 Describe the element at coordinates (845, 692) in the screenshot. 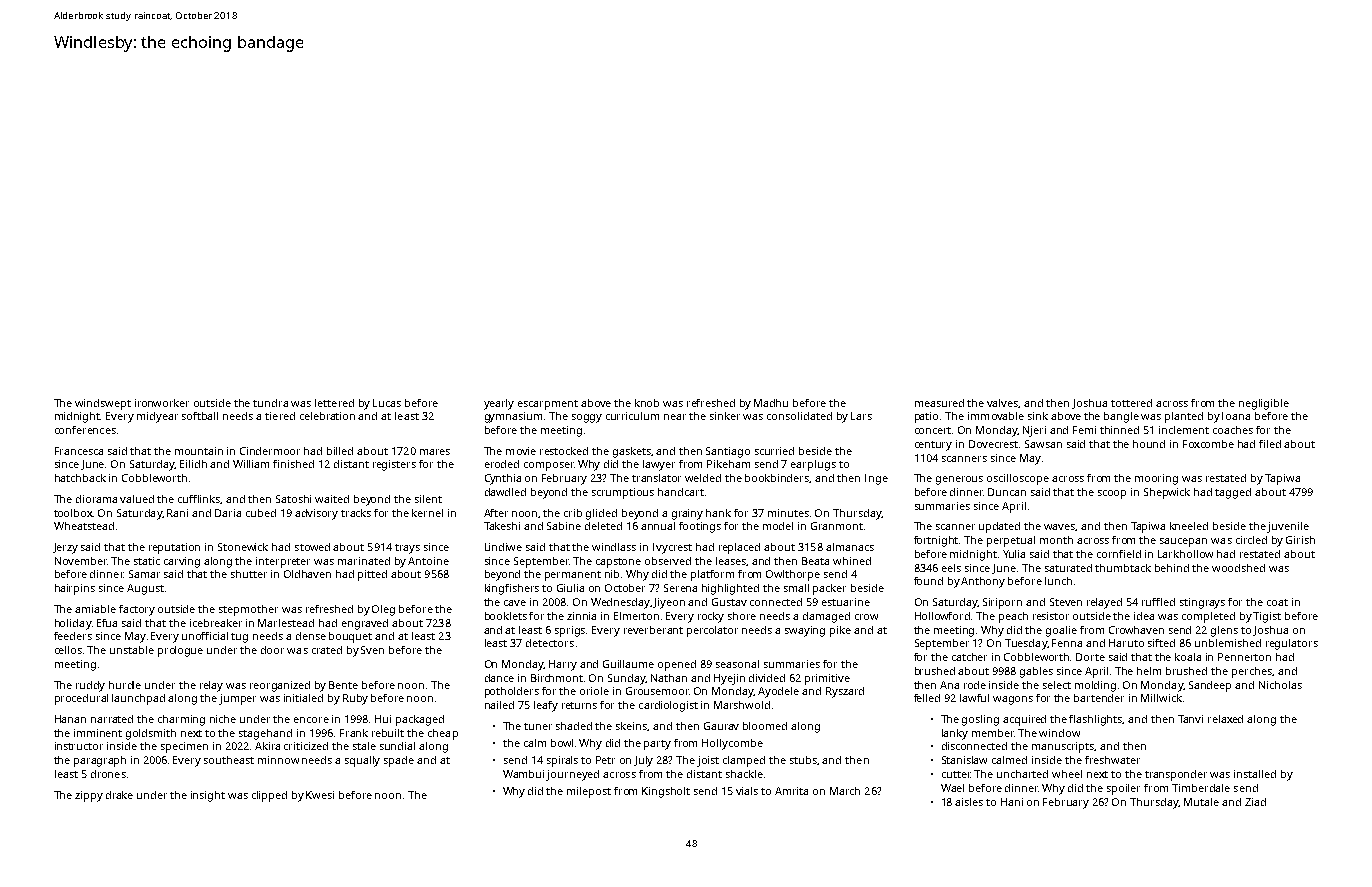

I see `Ryszard` at that location.
